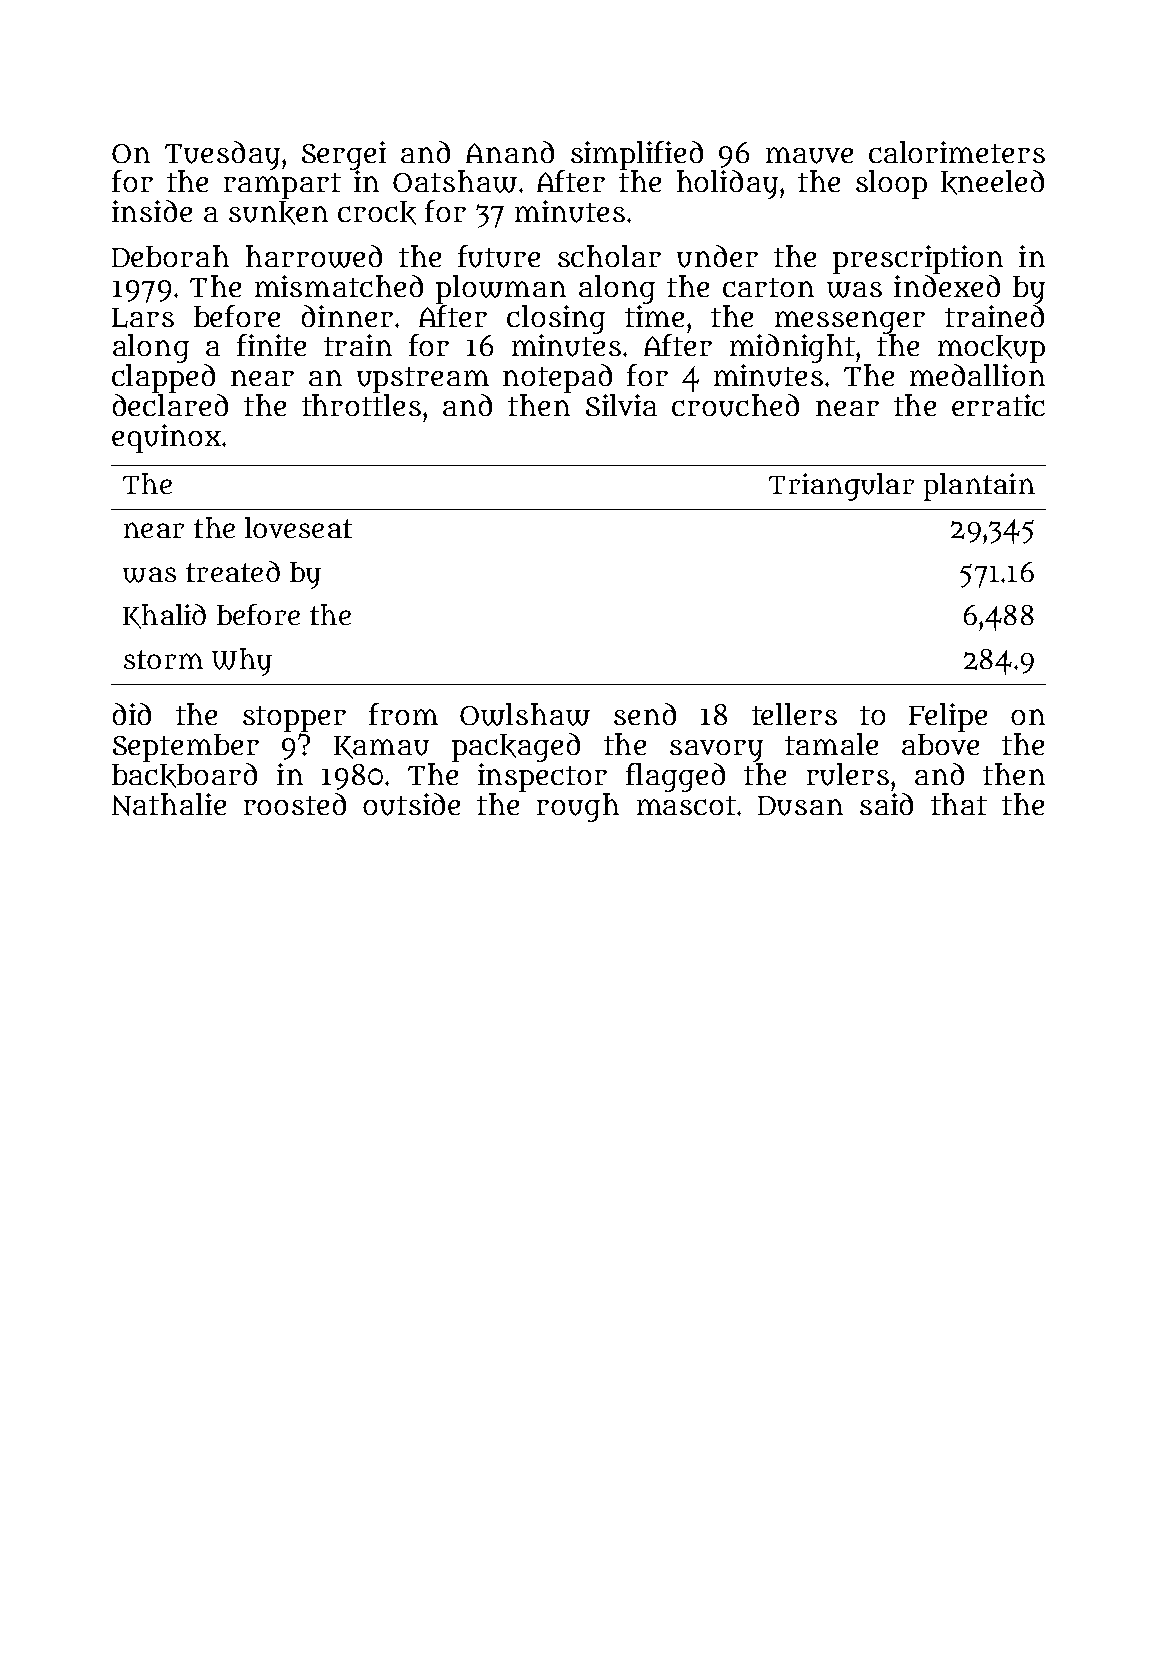 This screenshot has width=1157, height=1676. I want to click on mockup, so click(991, 349).
